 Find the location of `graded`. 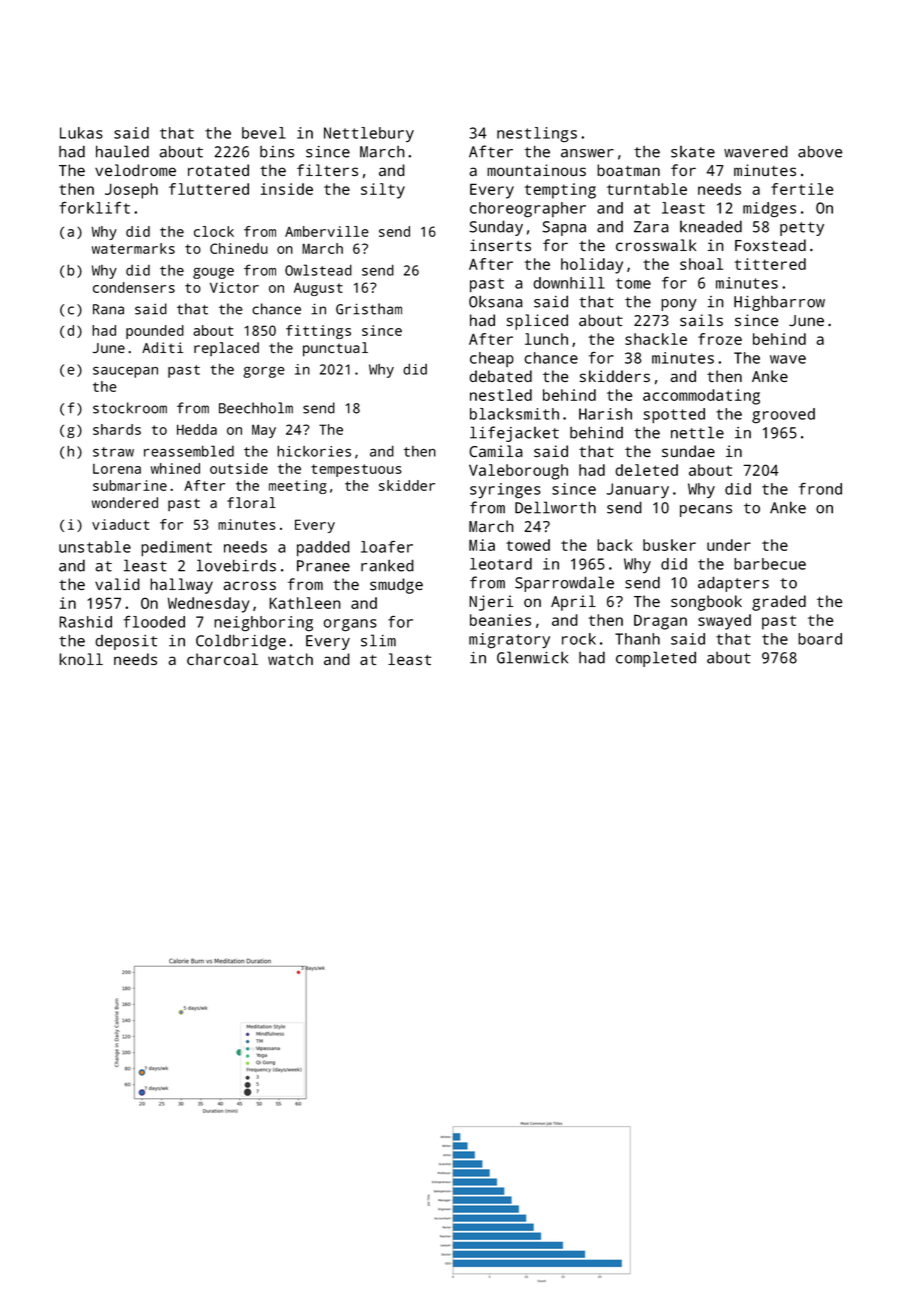

graded is located at coordinates (779, 603).
